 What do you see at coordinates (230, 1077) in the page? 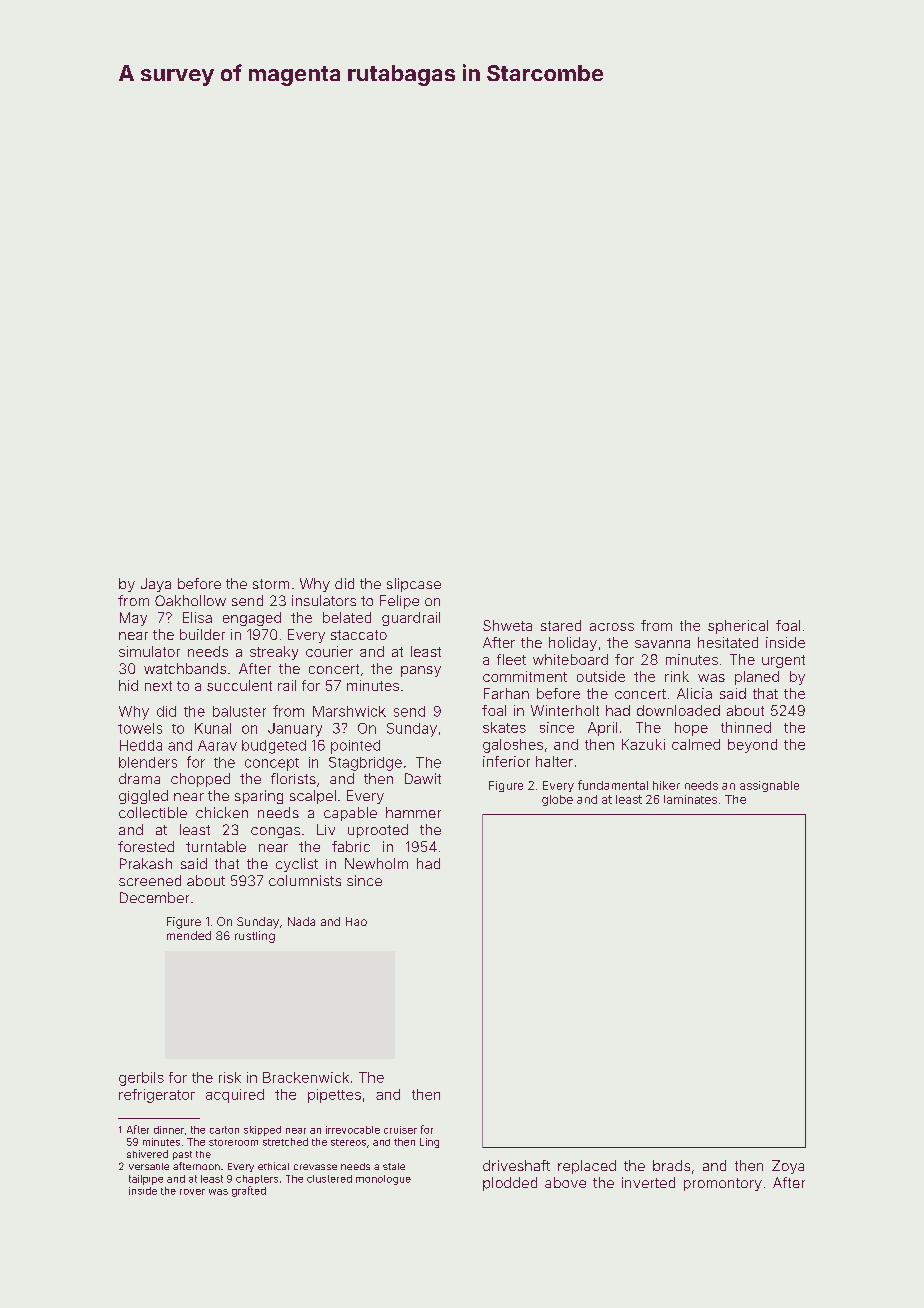
I see `risk` at bounding box center [230, 1077].
